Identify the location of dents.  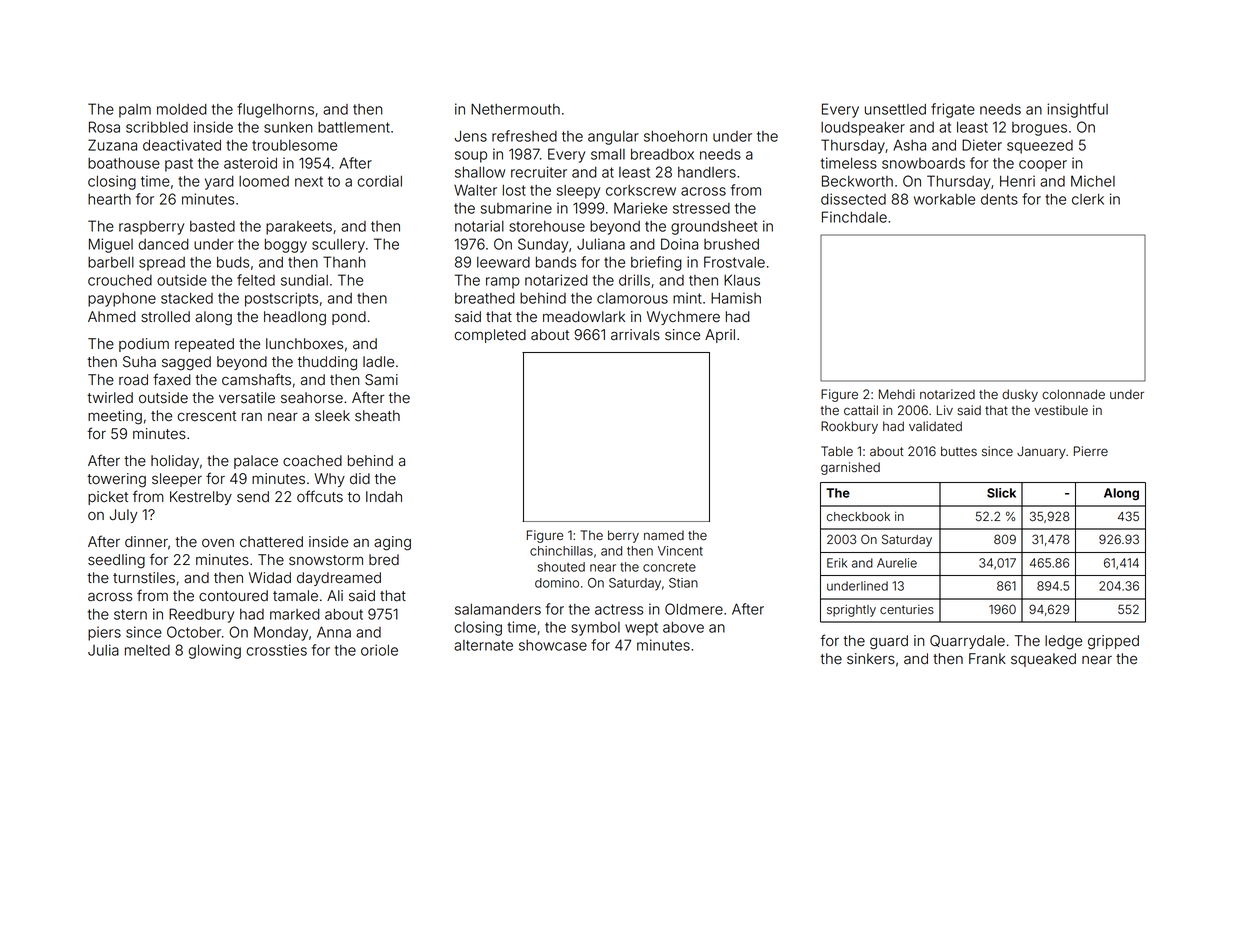
(999, 199).
